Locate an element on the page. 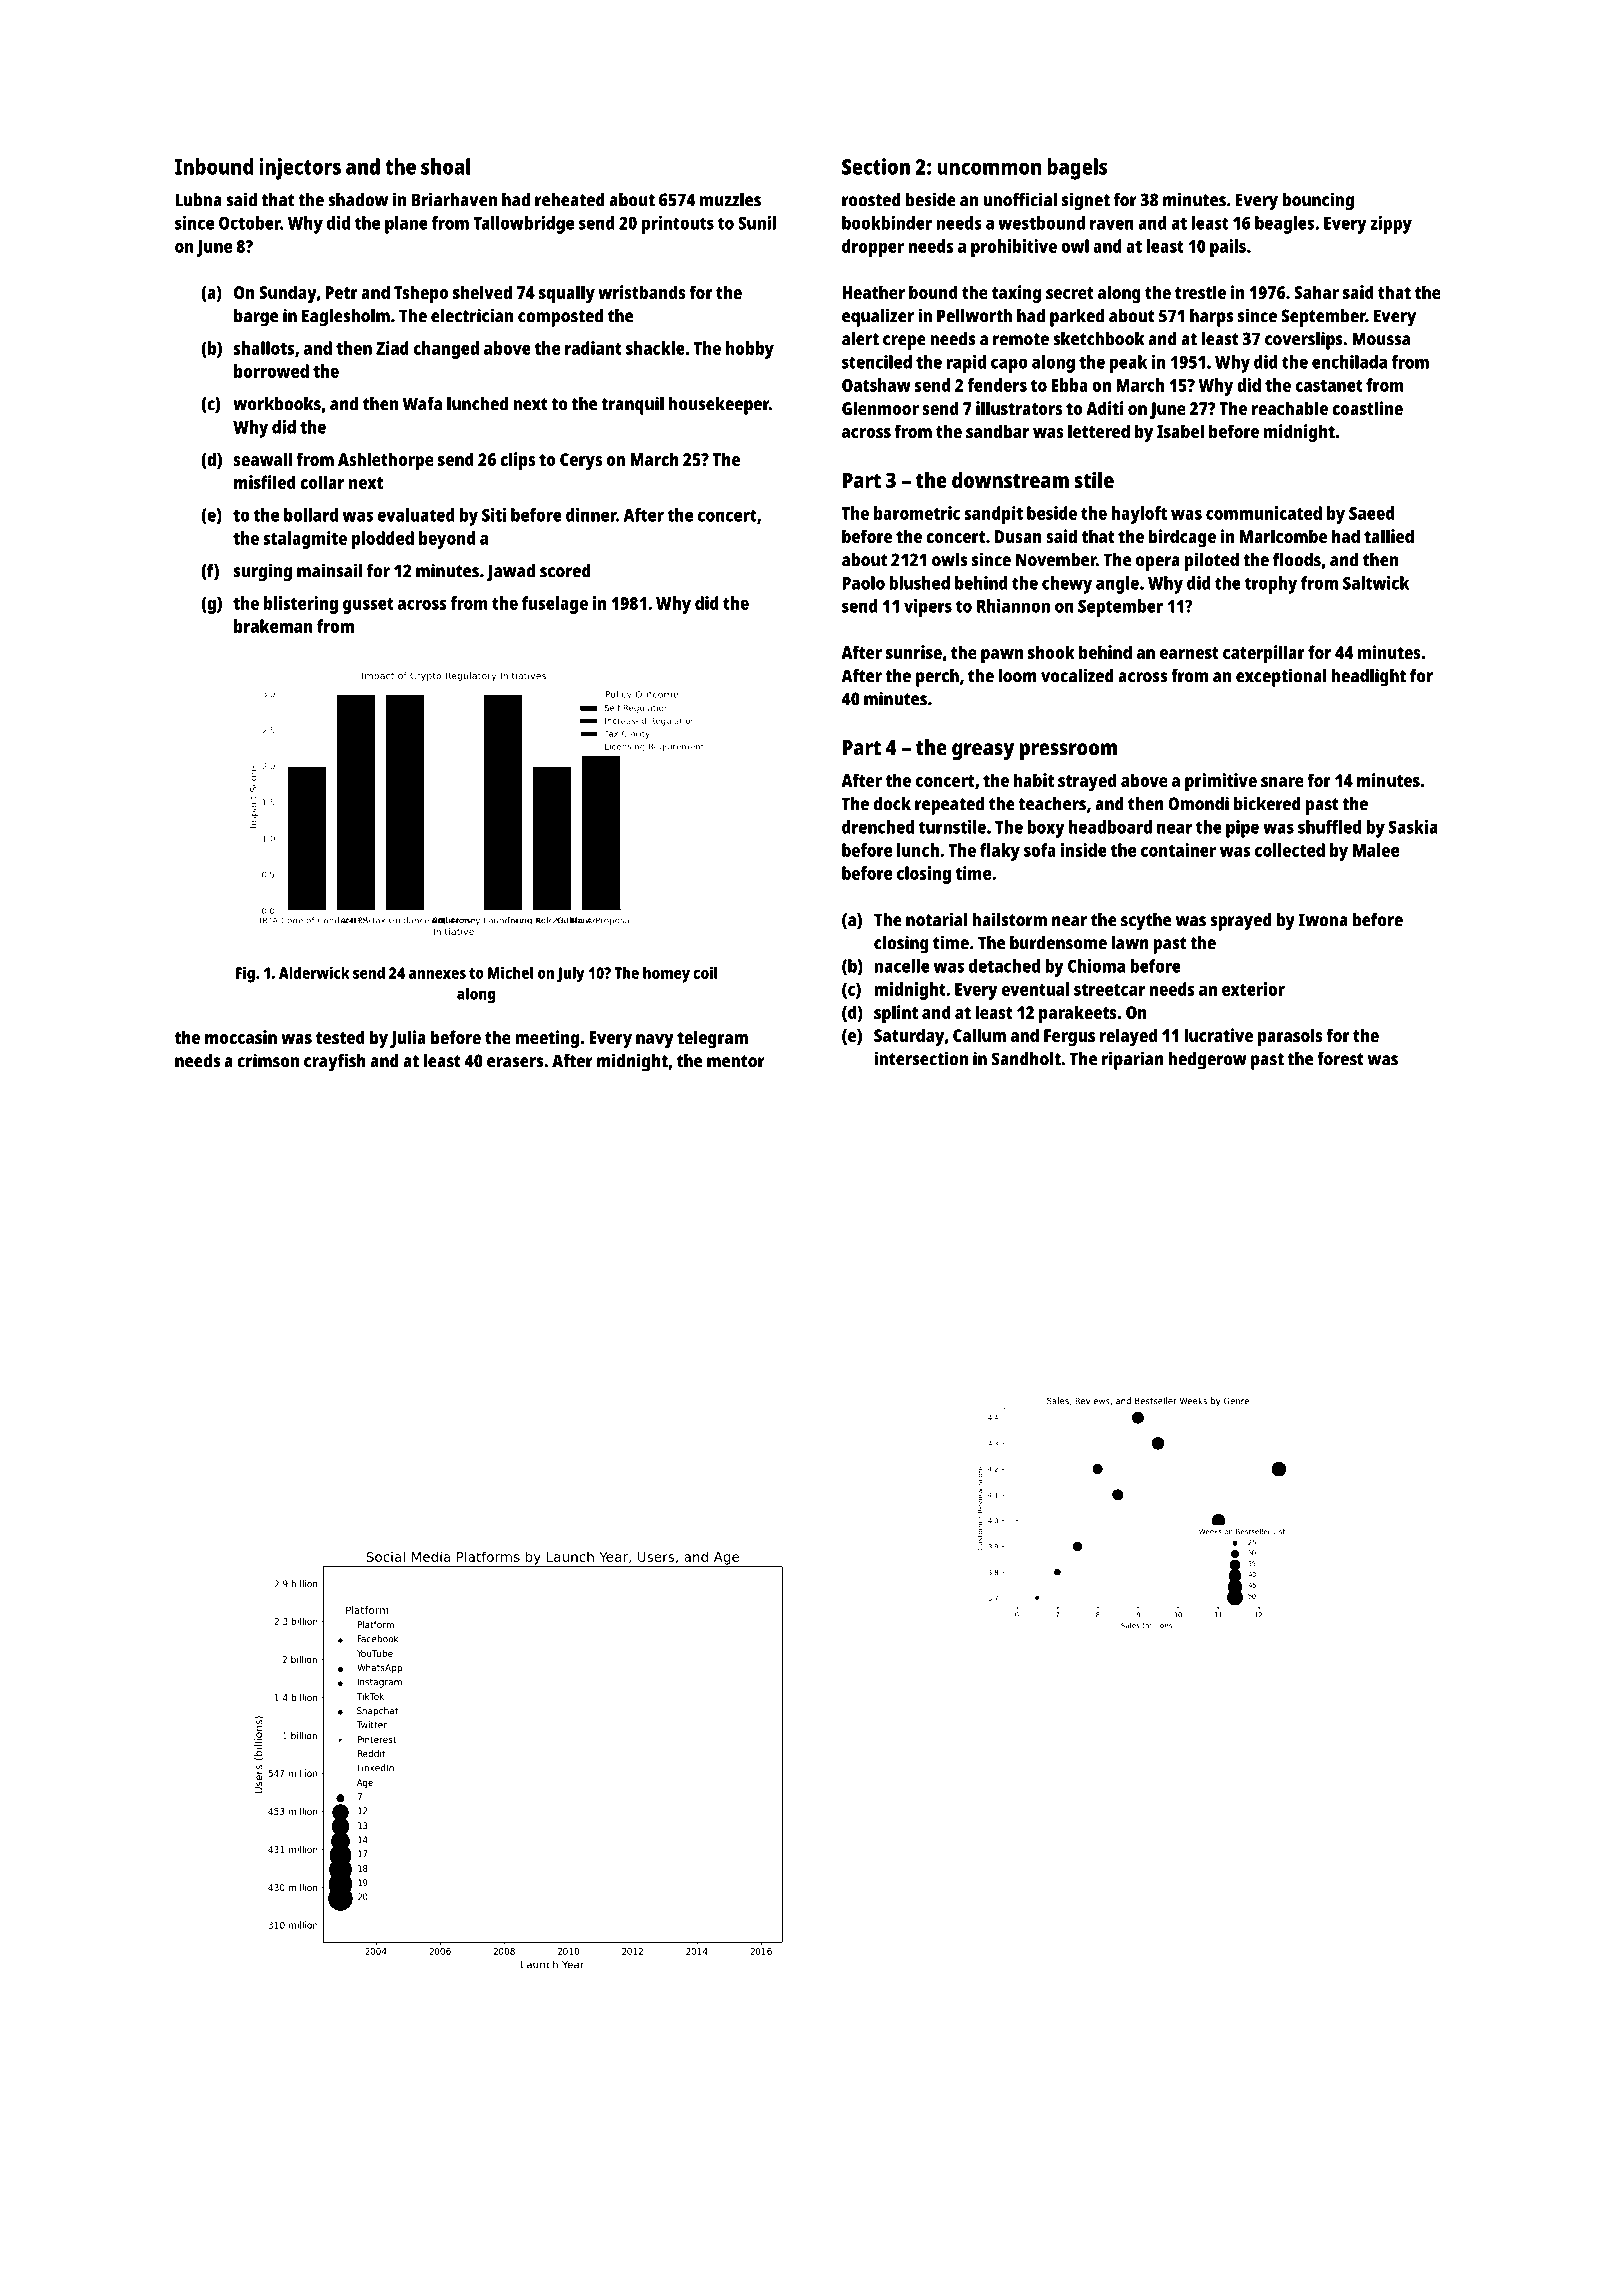 Image resolution: width=1620 pixels, height=2292 pixels. barge is located at coordinates (256, 318).
